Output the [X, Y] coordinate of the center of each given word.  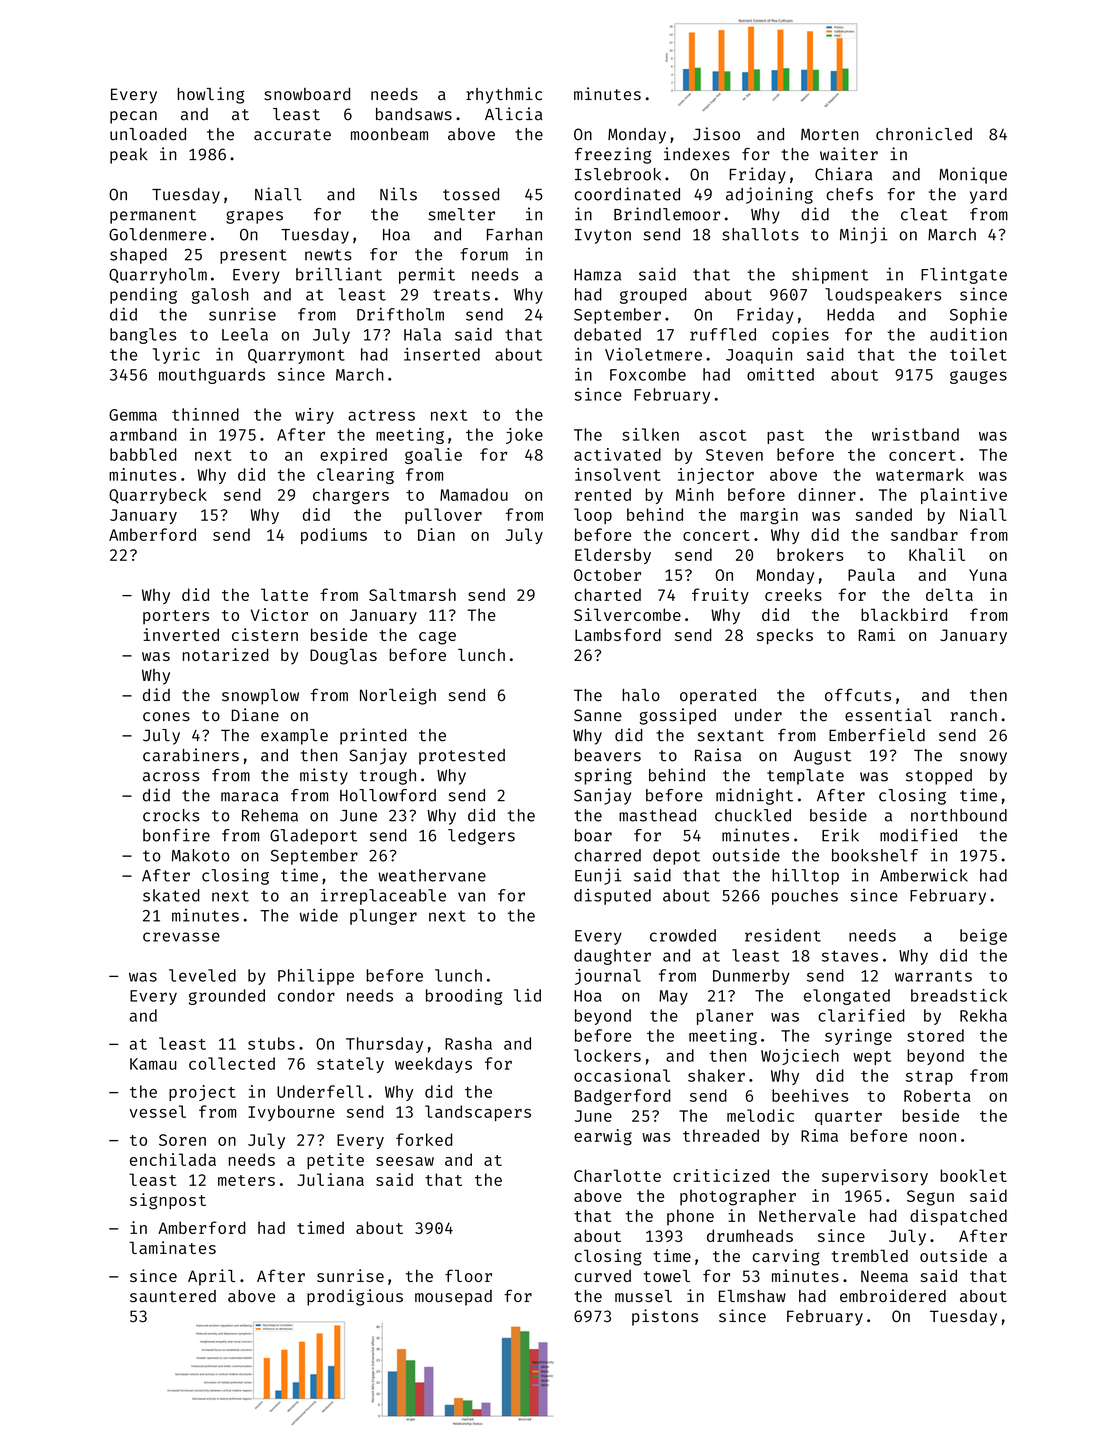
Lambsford [618, 634]
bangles [143, 336]
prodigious [355, 1297]
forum [484, 254]
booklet [973, 1175]
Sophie [978, 316]
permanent [153, 216]
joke [524, 436]
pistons [665, 1317]
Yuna [988, 575]
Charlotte [617, 1175]
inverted [181, 634]
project [202, 1093]
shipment [830, 275]
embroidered [893, 1295]
